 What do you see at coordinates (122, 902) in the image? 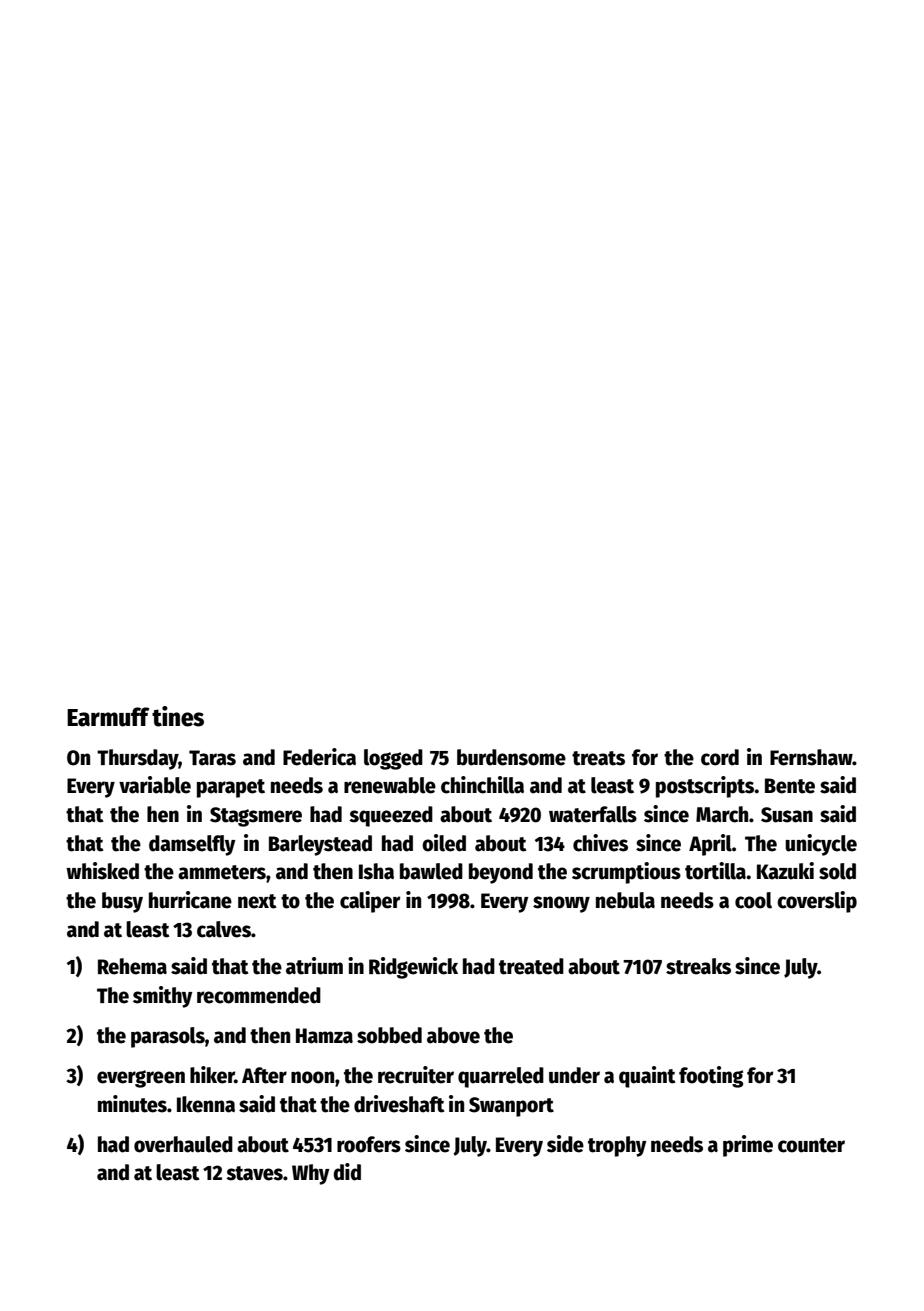
I see `busy` at bounding box center [122, 902].
